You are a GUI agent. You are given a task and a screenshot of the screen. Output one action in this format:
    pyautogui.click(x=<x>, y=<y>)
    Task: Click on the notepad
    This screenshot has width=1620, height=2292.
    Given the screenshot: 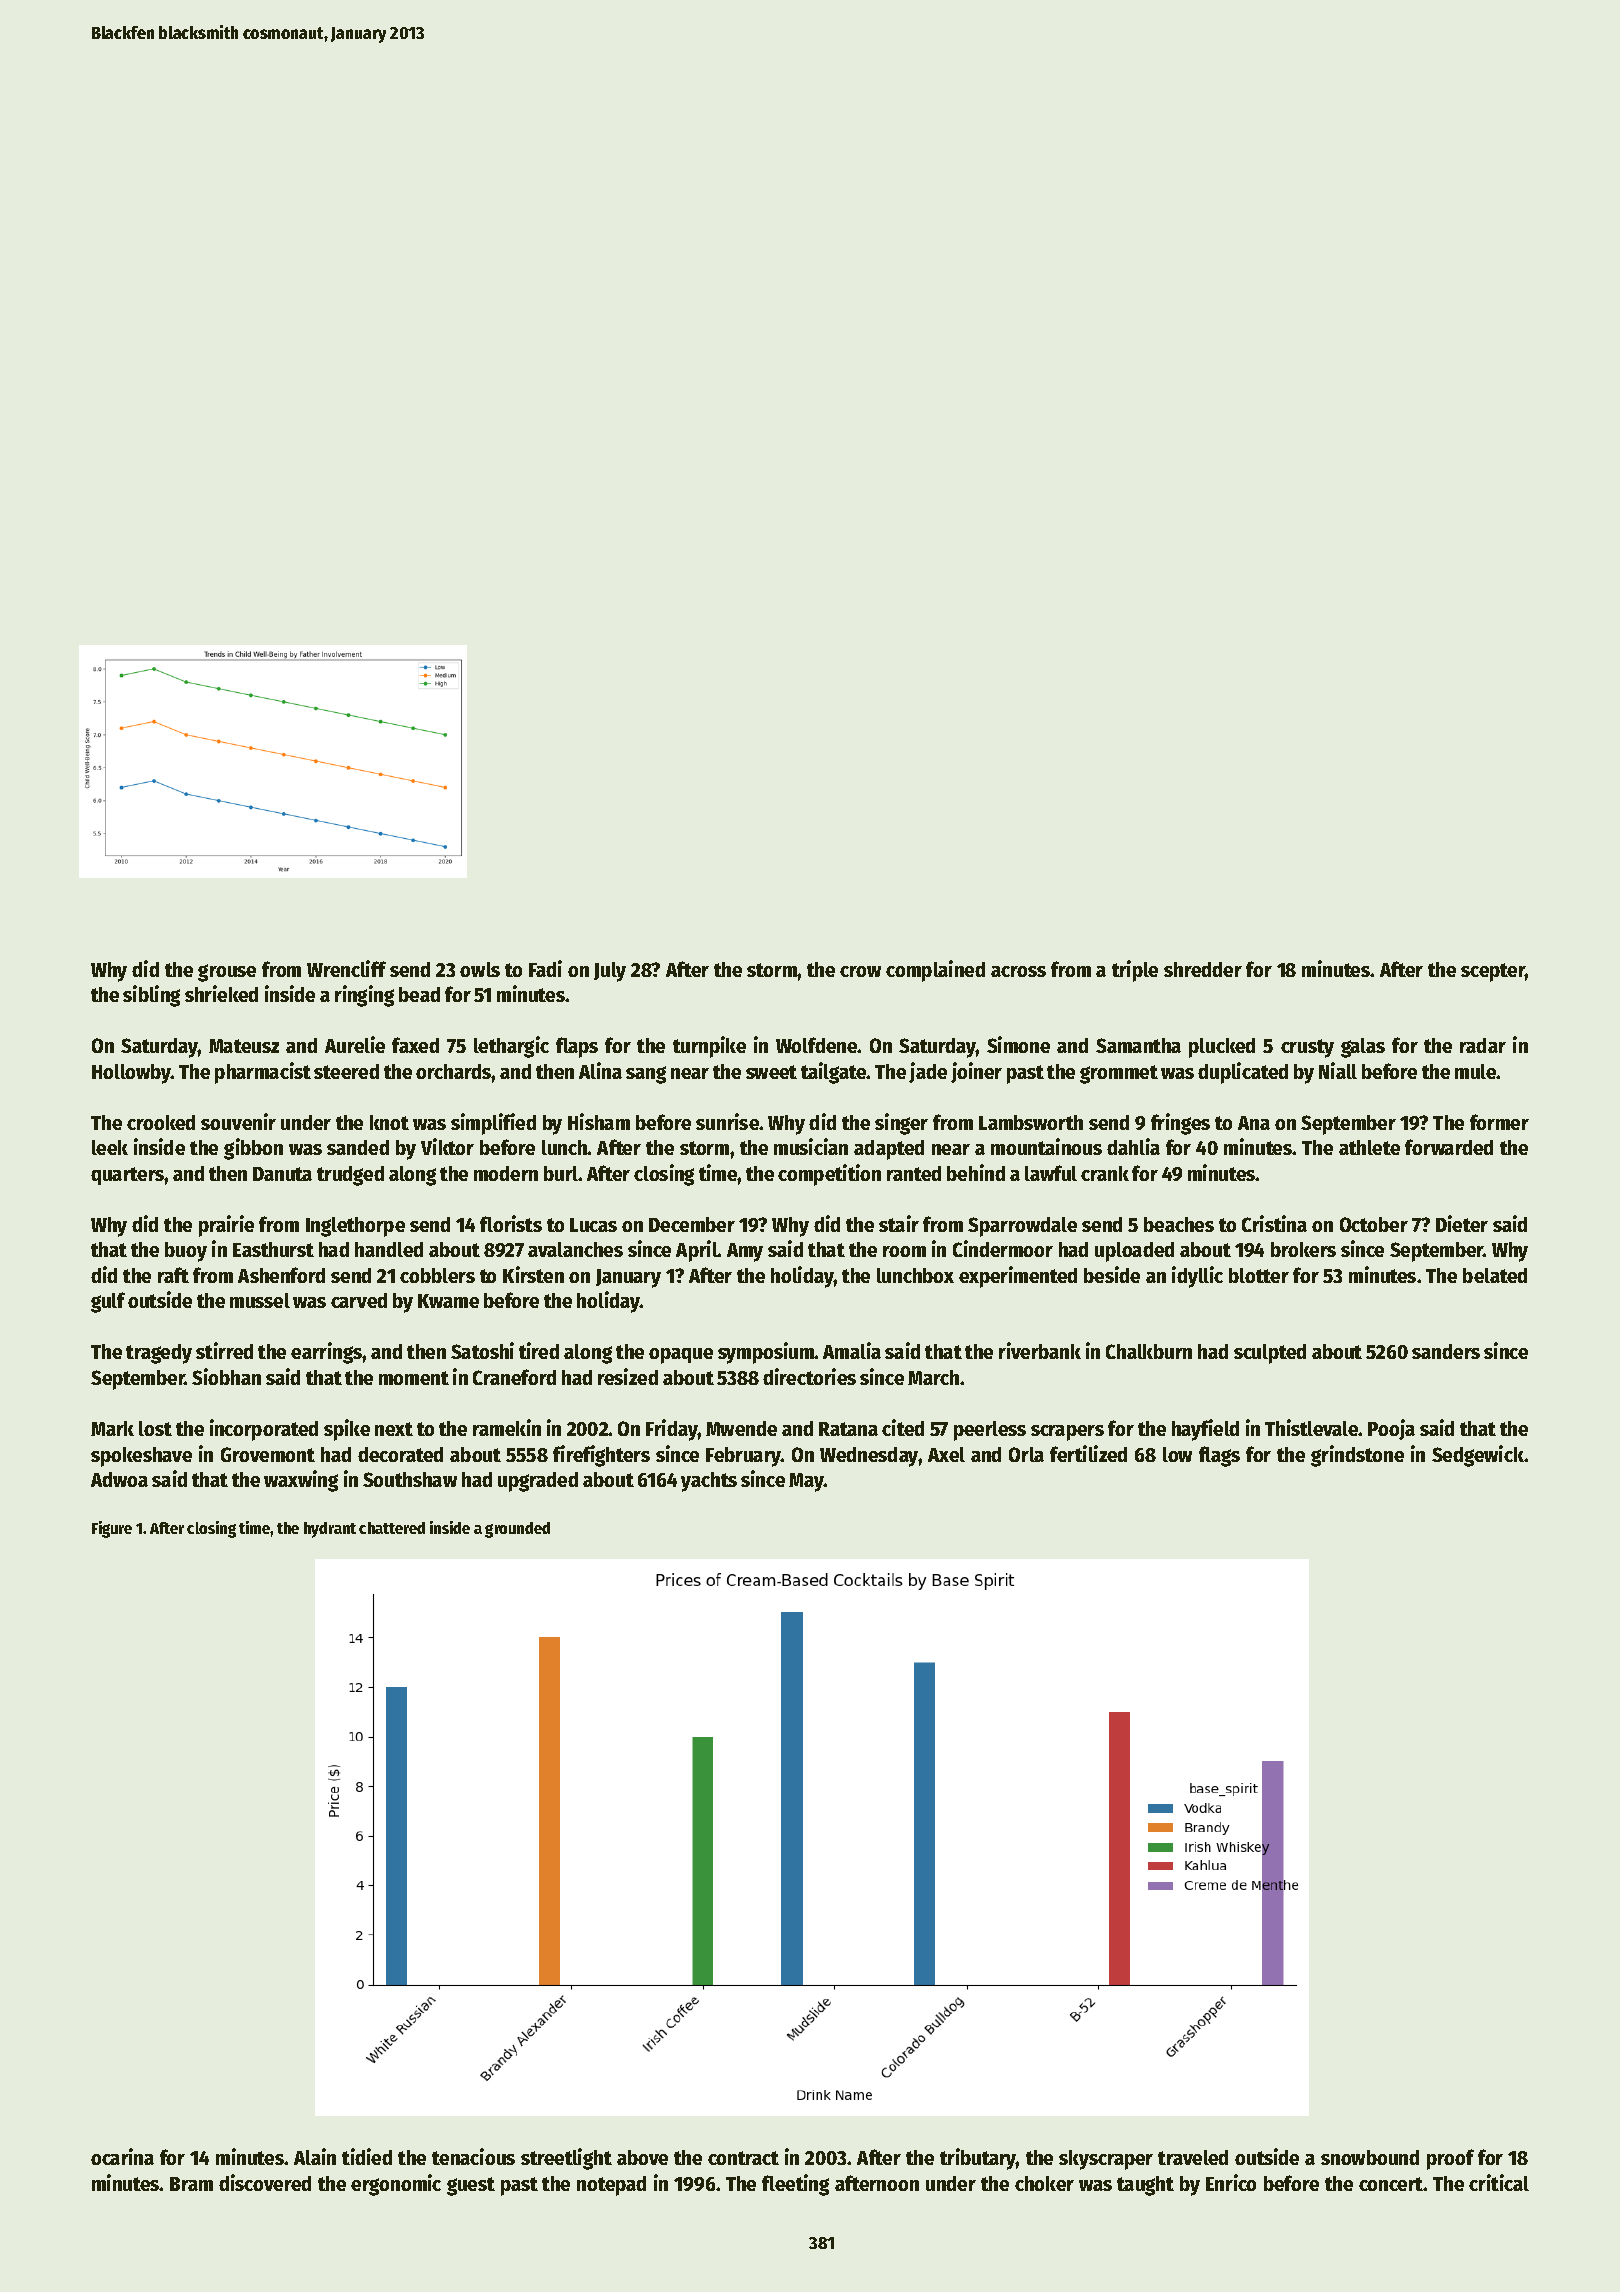 What is the action you would take?
    pyautogui.click(x=611, y=2186)
